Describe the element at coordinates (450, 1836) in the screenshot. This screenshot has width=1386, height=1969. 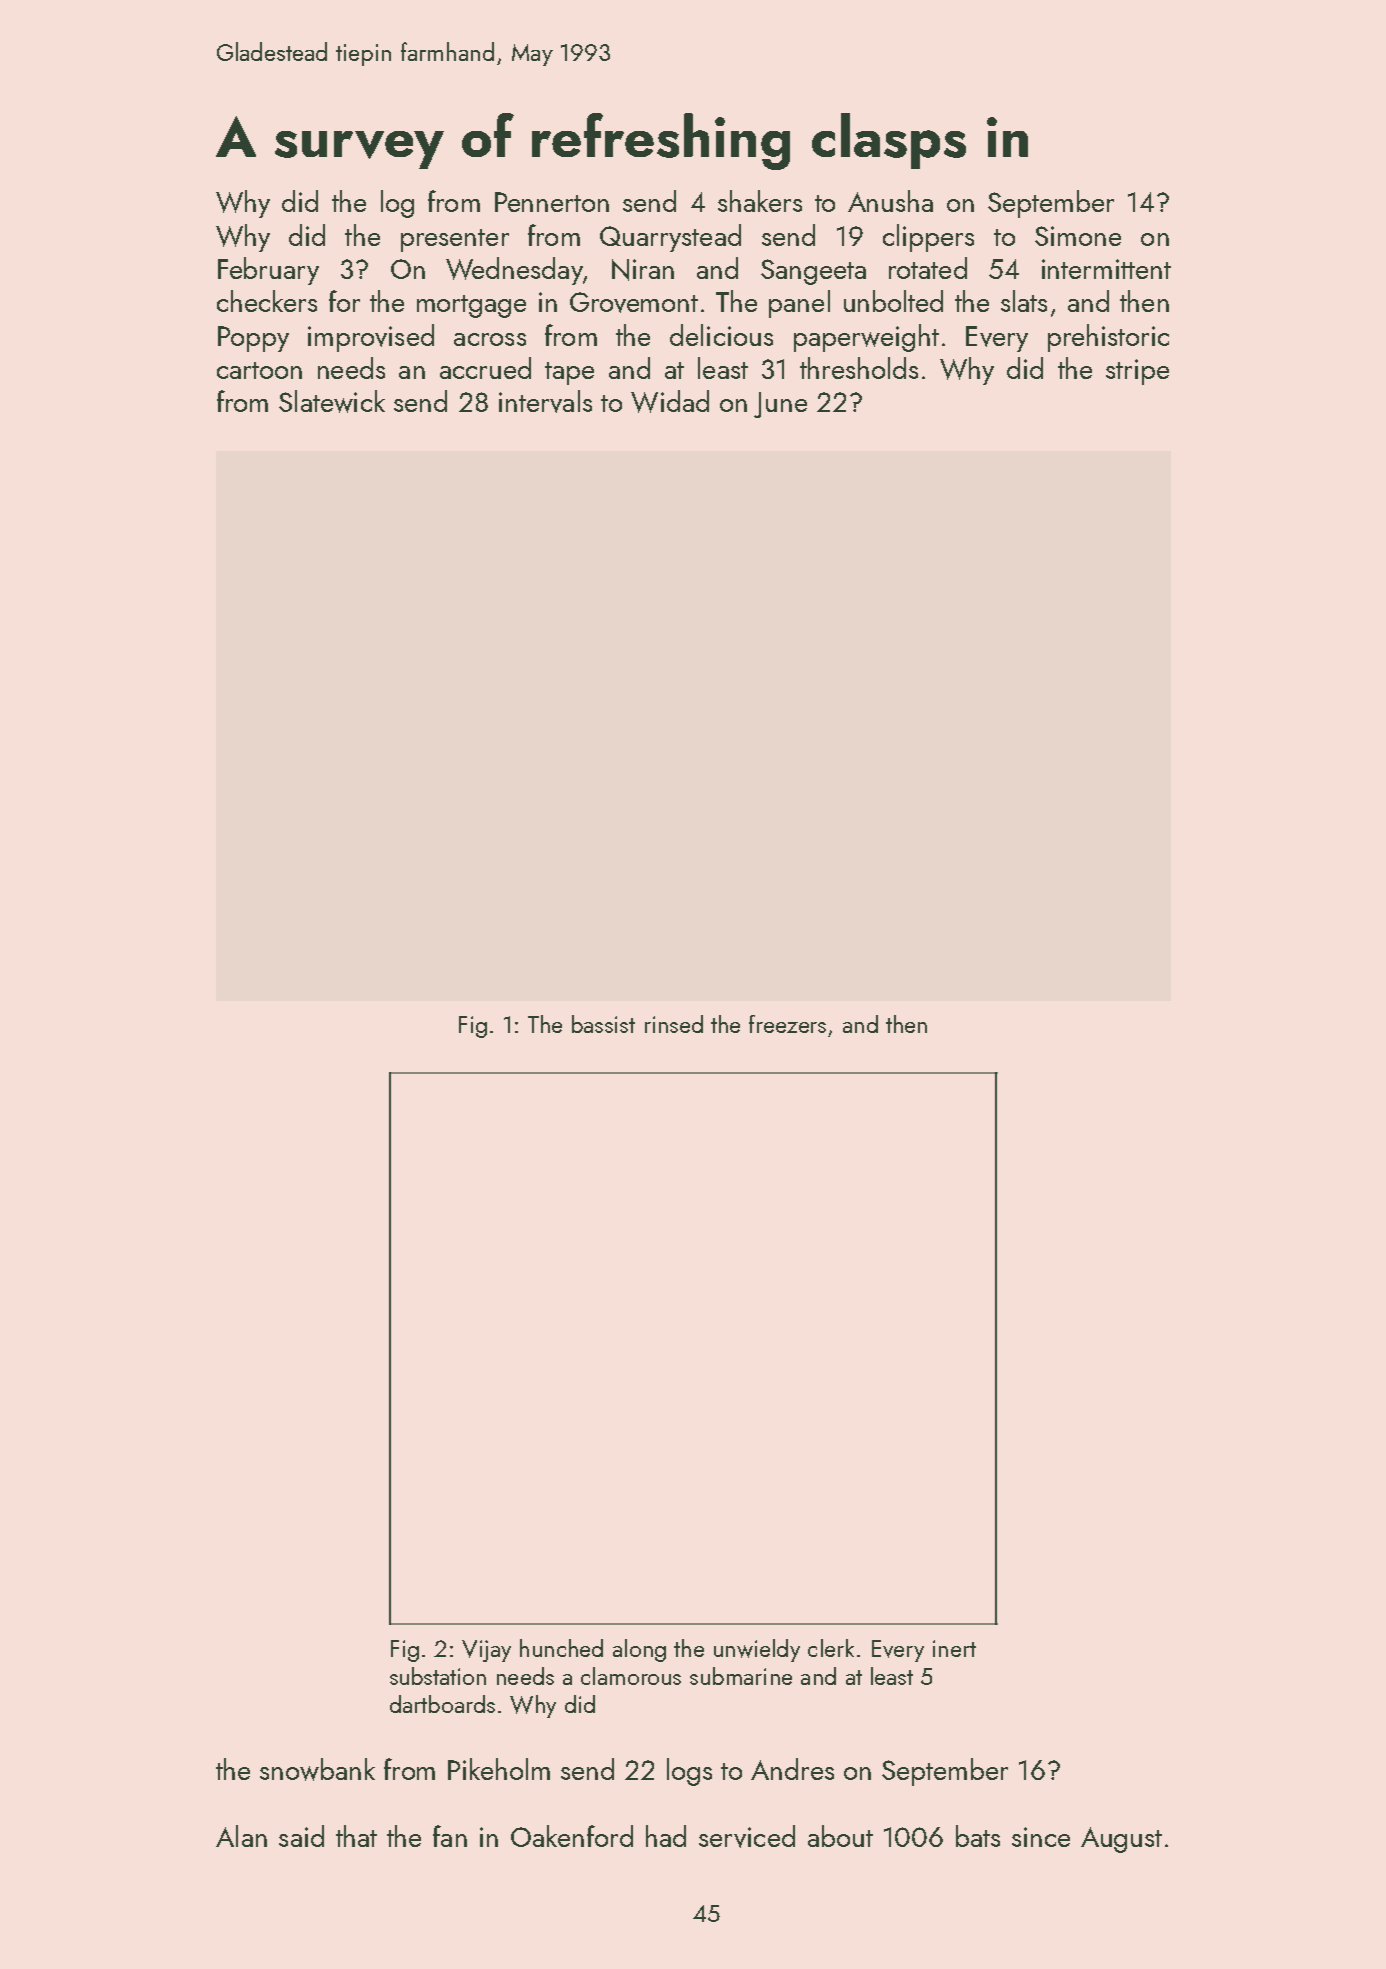
I see `fan` at that location.
